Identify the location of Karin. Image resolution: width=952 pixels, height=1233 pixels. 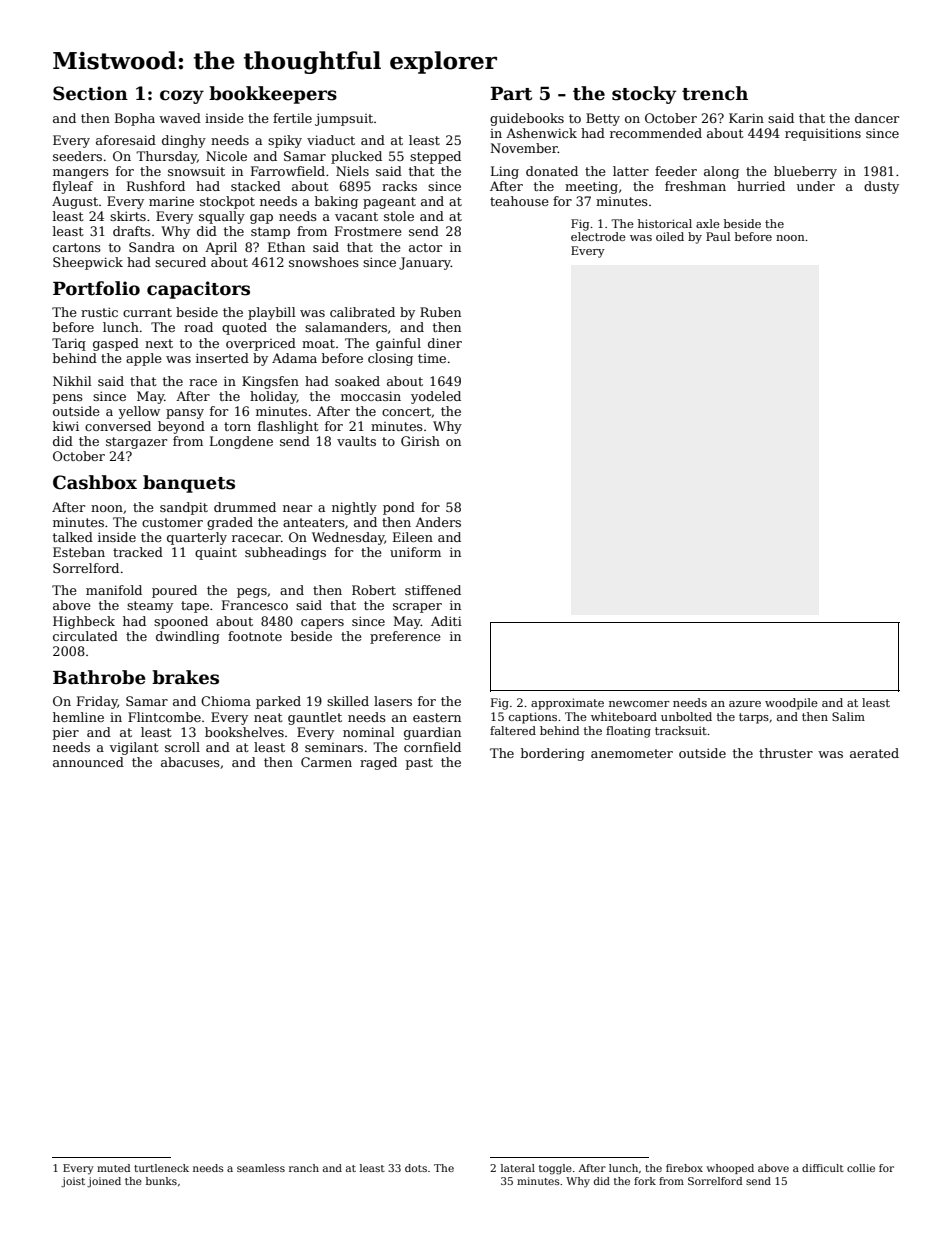
(746, 118).
